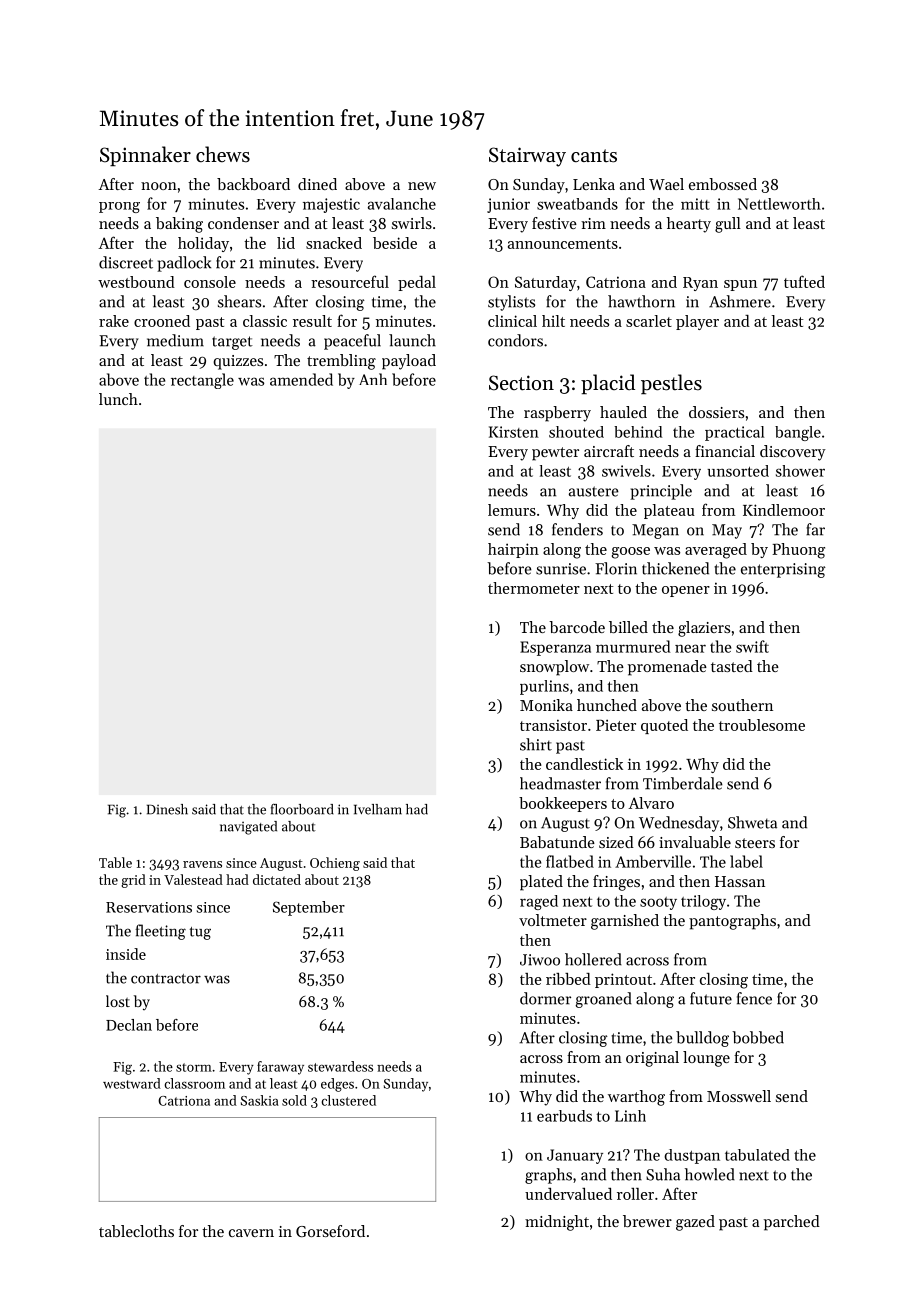  Describe the element at coordinates (557, 1223) in the image. I see `midnight` at that location.
